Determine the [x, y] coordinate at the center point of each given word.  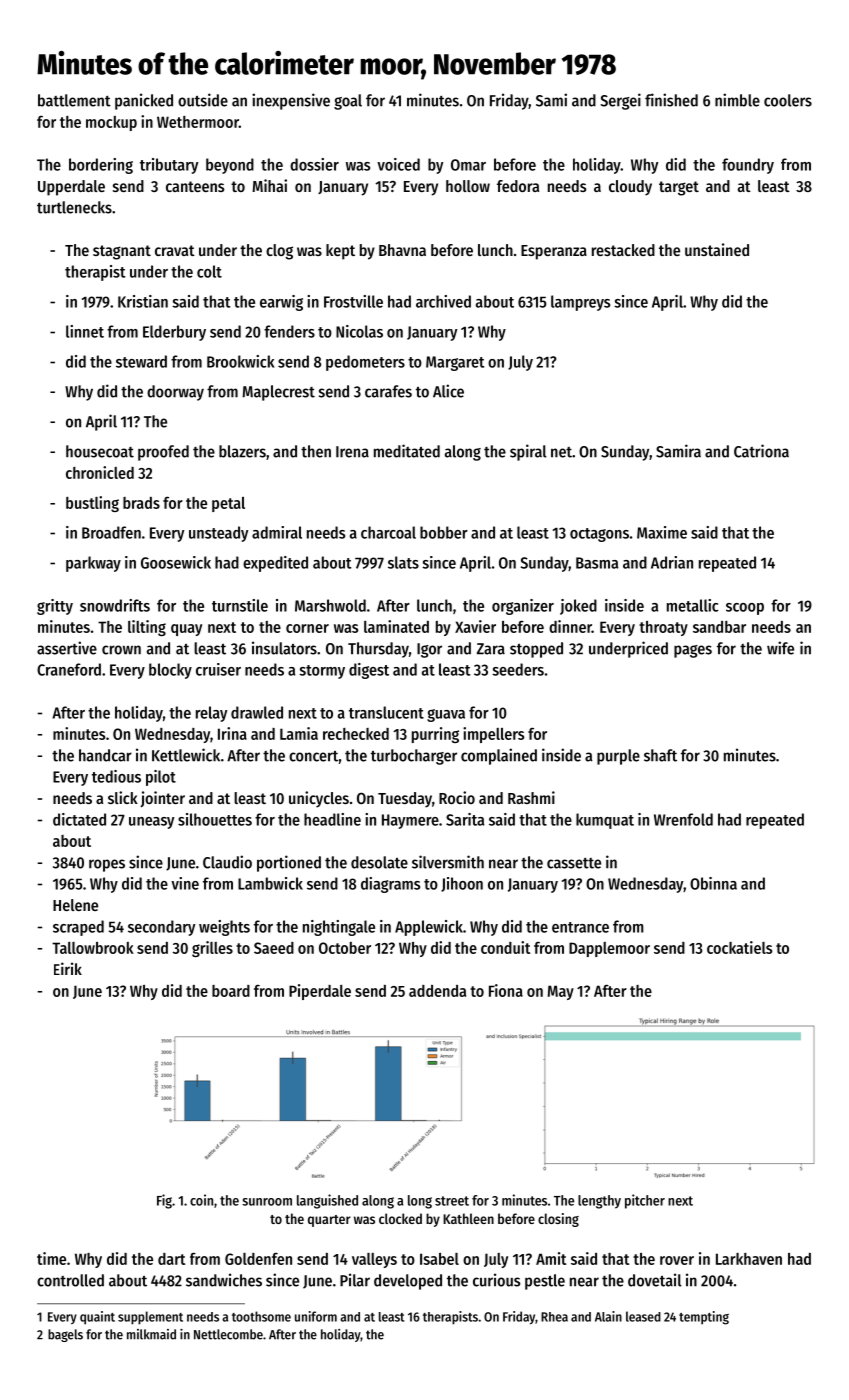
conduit [505, 947]
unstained [717, 249]
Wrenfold [683, 819]
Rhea [554, 1317]
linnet [85, 331]
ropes [107, 865]
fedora [518, 186]
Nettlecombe [228, 1334]
